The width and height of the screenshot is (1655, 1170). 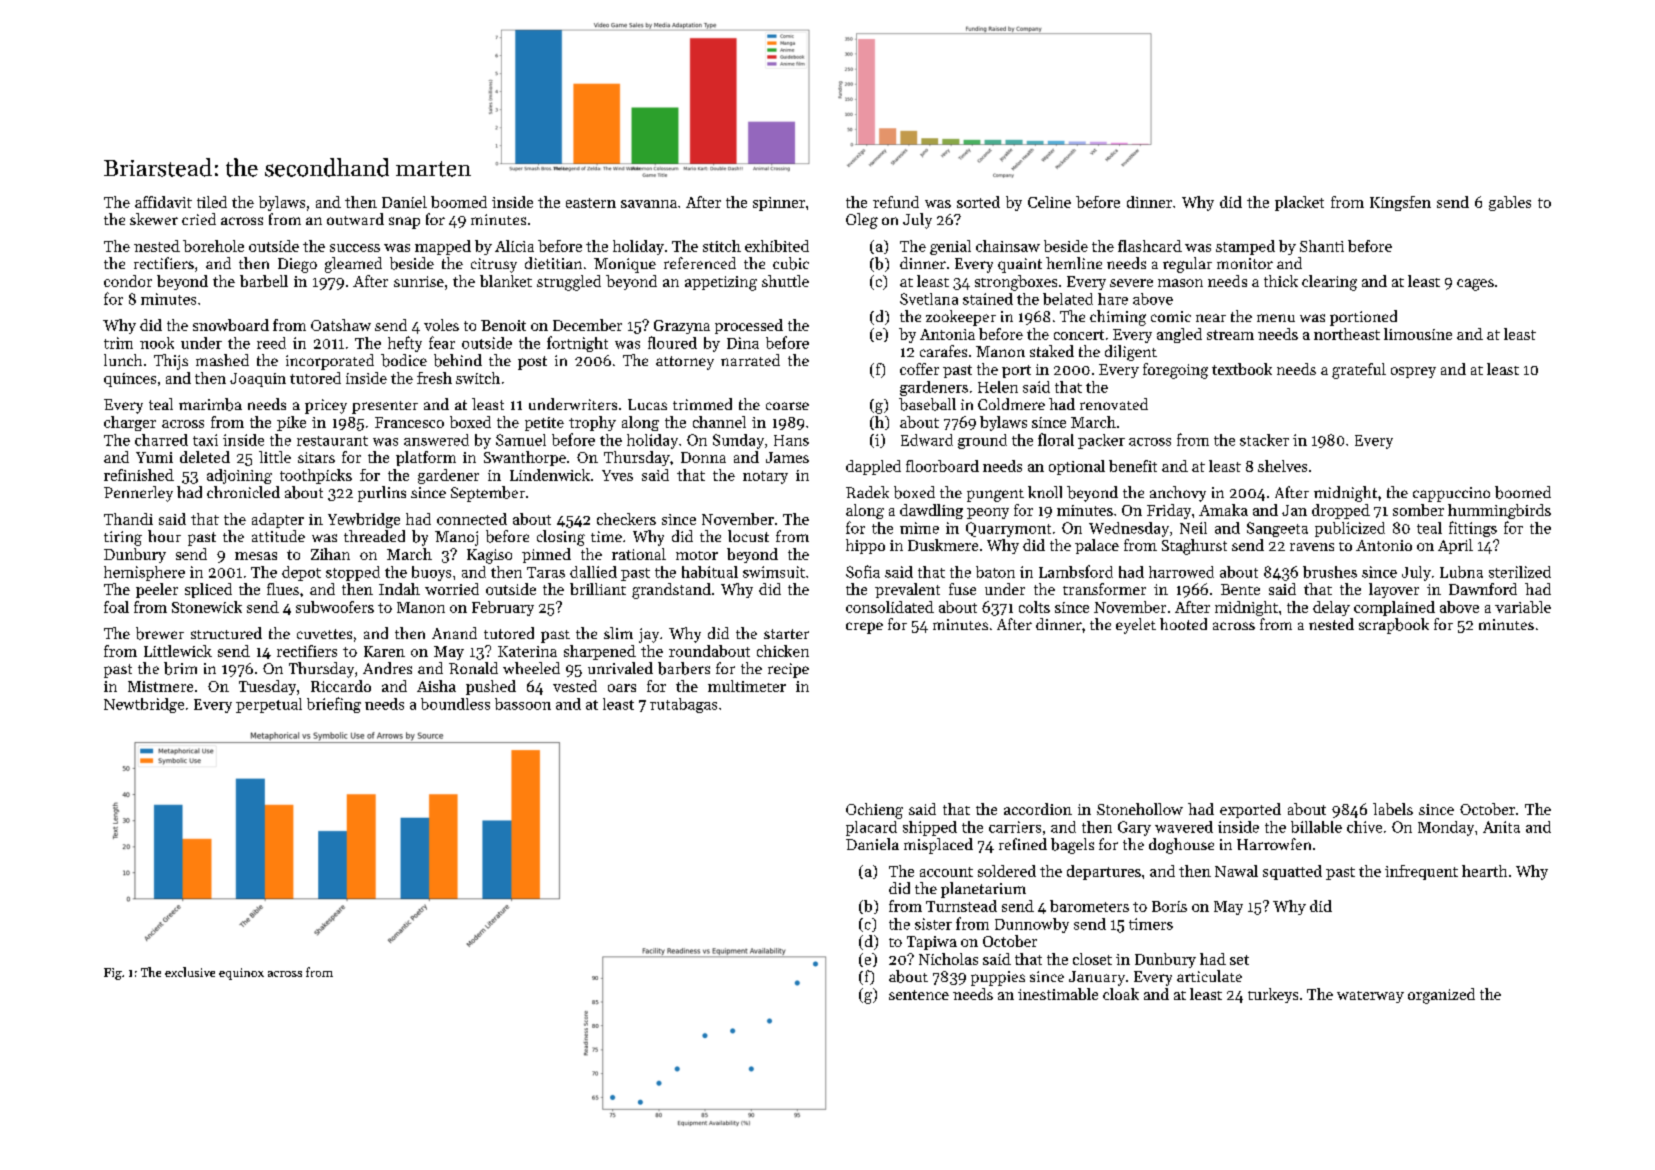 I want to click on clearing, so click(x=1329, y=283).
